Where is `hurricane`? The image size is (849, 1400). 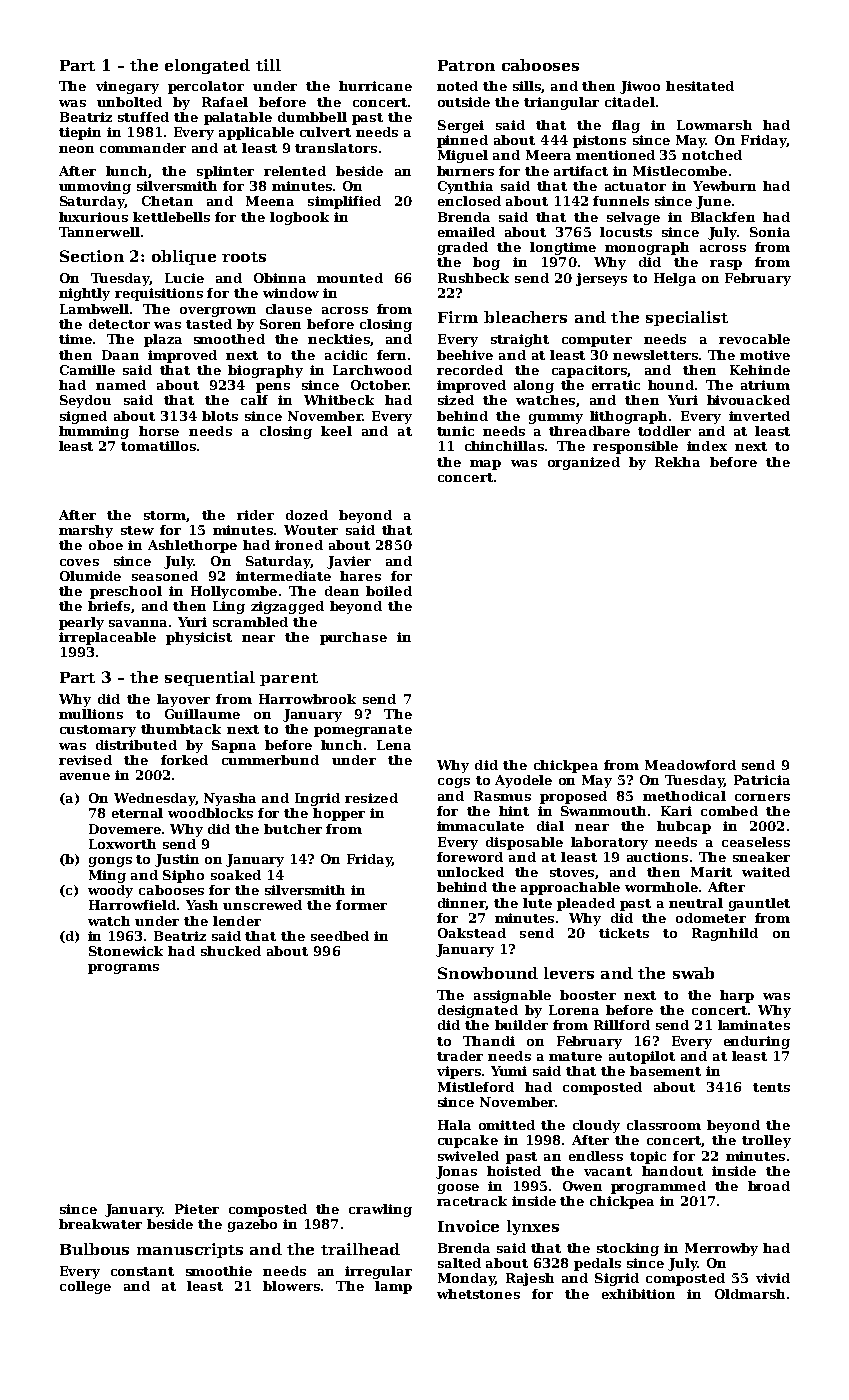 hurricane is located at coordinates (375, 86).
